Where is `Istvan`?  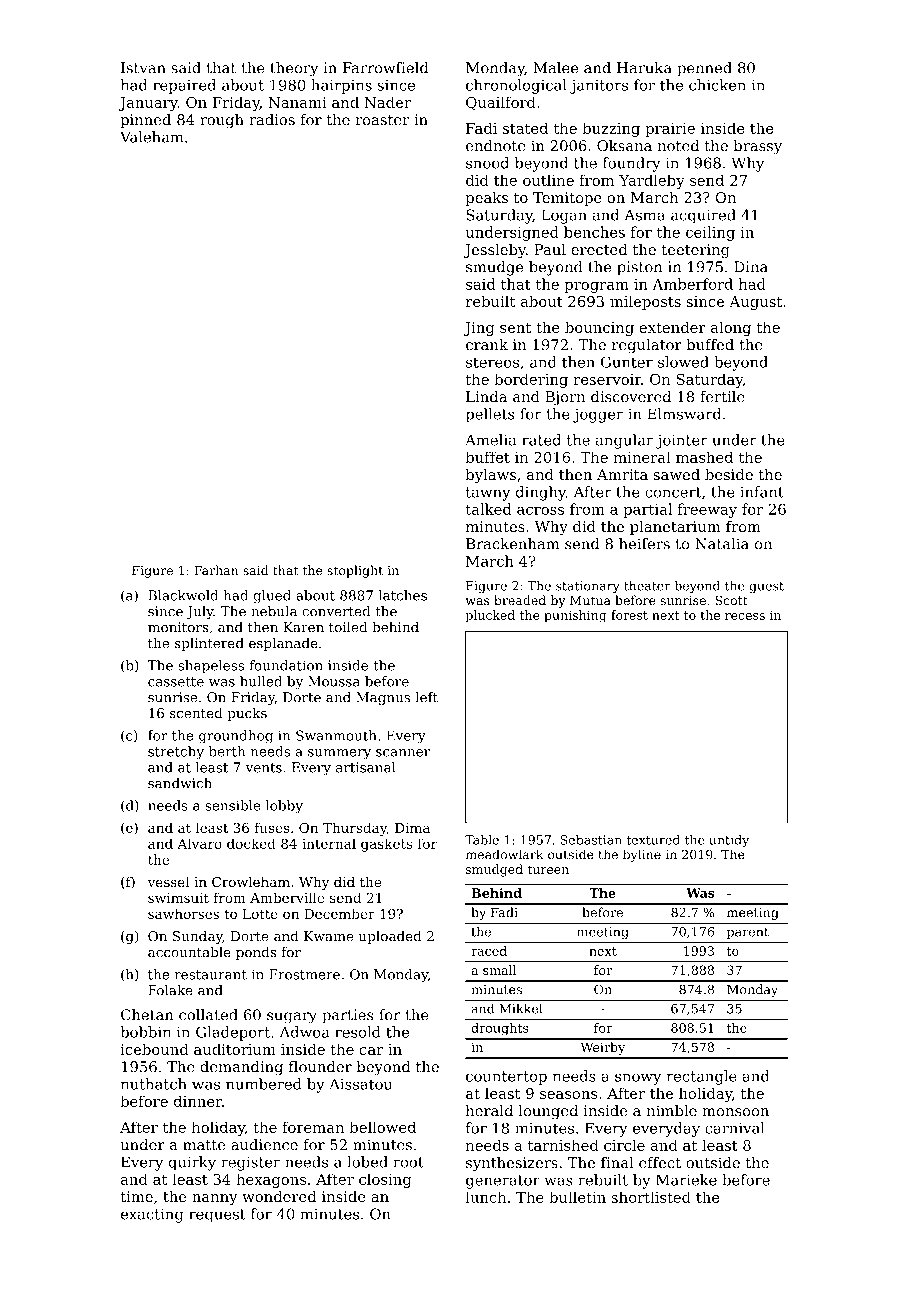
Istvan is located at coordinates (143, 68).
